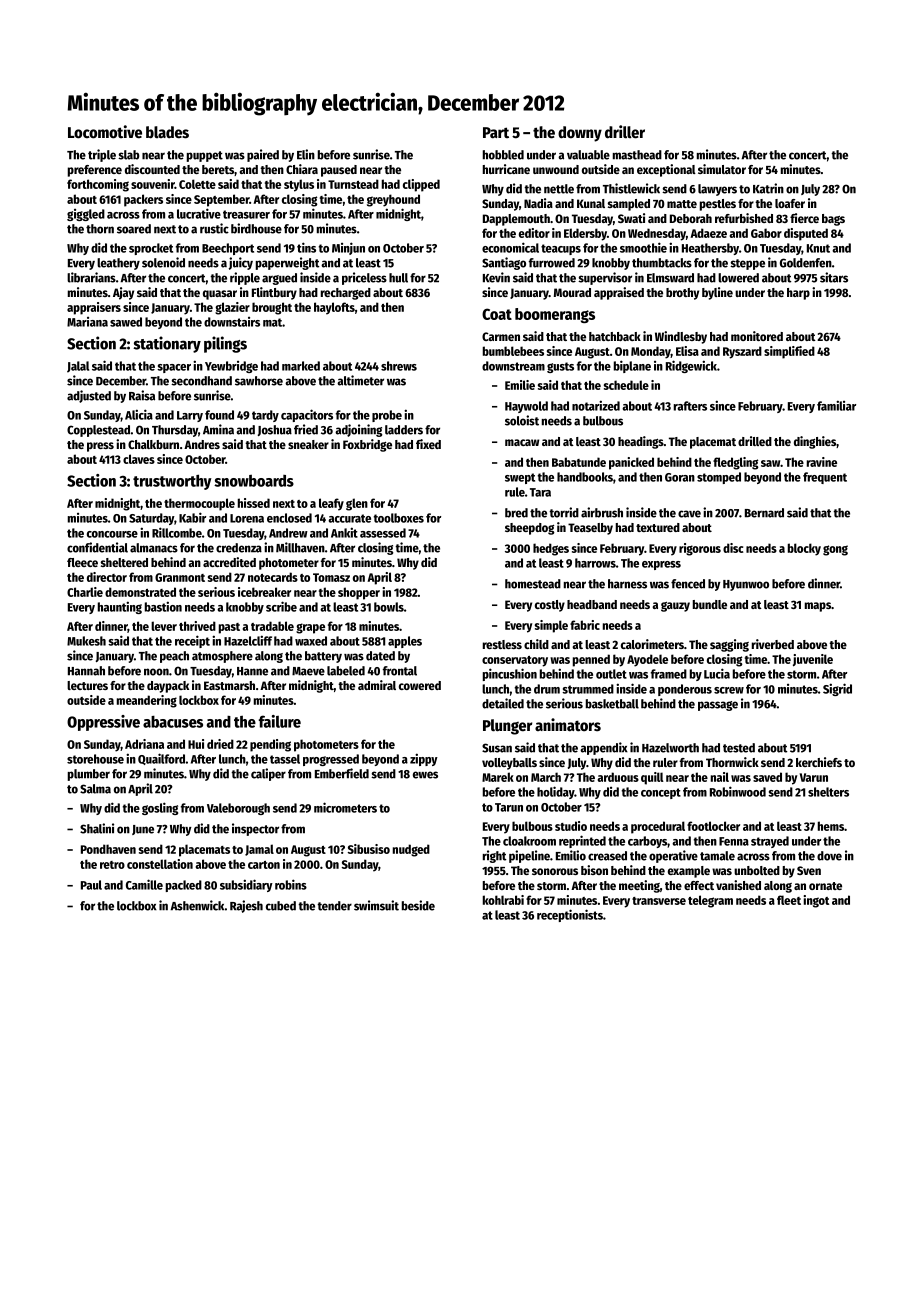 This screenshot has width=924, height=1308. I want to click on Gabor, so click(766, 233).
